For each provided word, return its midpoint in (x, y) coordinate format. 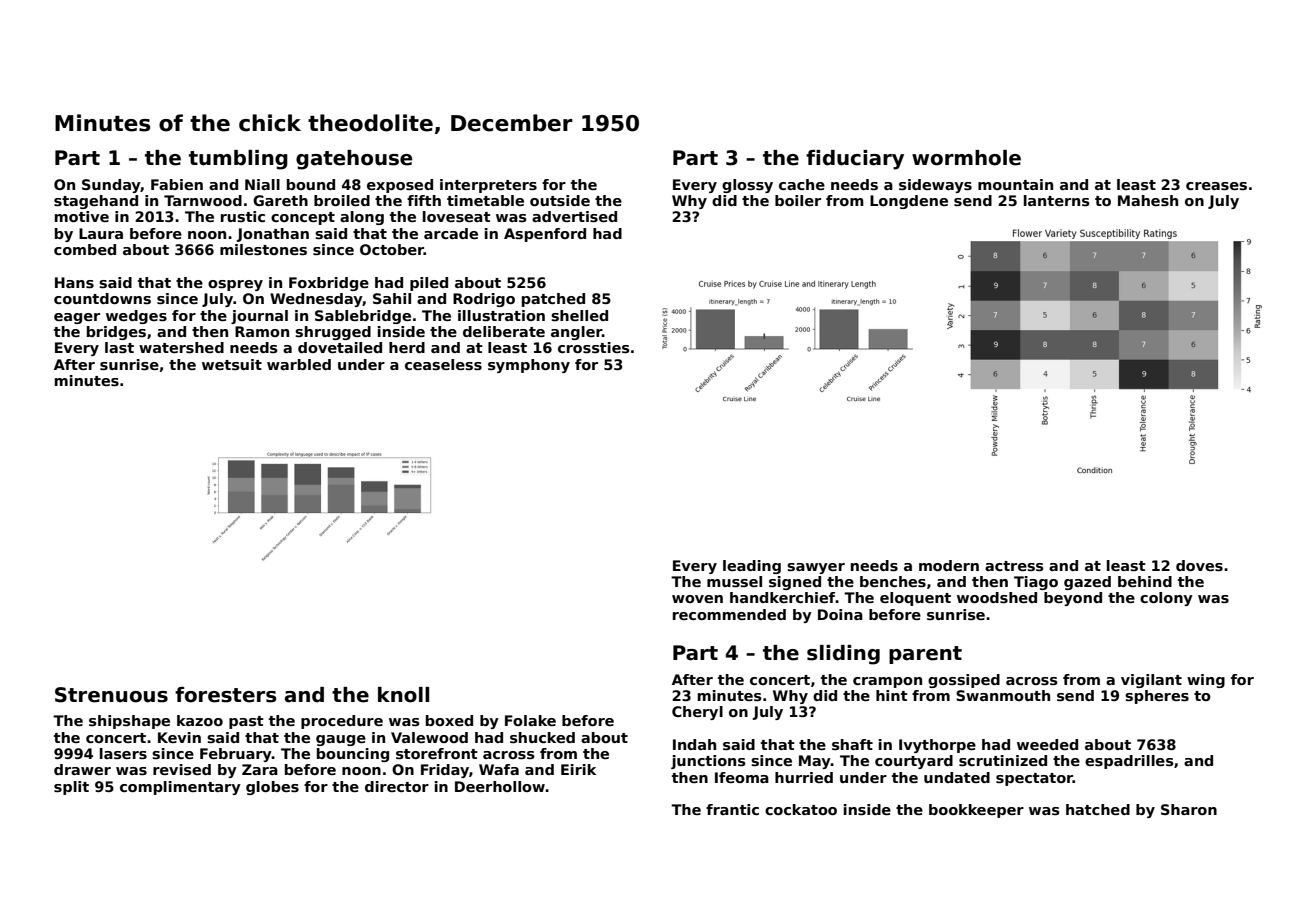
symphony (529, 366)
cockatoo (801, 809)
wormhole (966, 158)
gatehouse (354, 160)
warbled (299, 364)
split (71, 788)
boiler (798, 200)
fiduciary (855, 160)
